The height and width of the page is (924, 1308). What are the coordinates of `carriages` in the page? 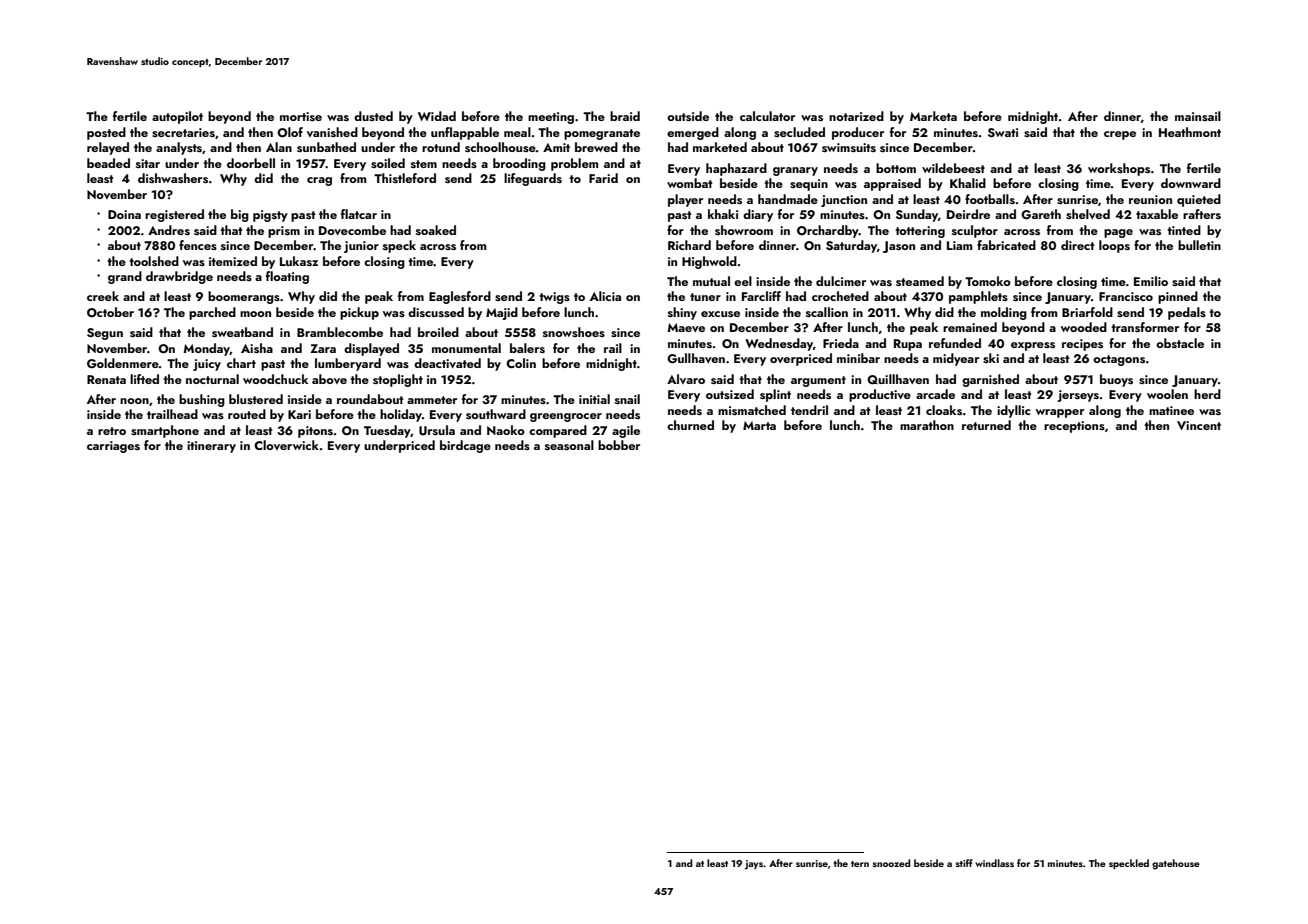 It's located at (113, 447).
